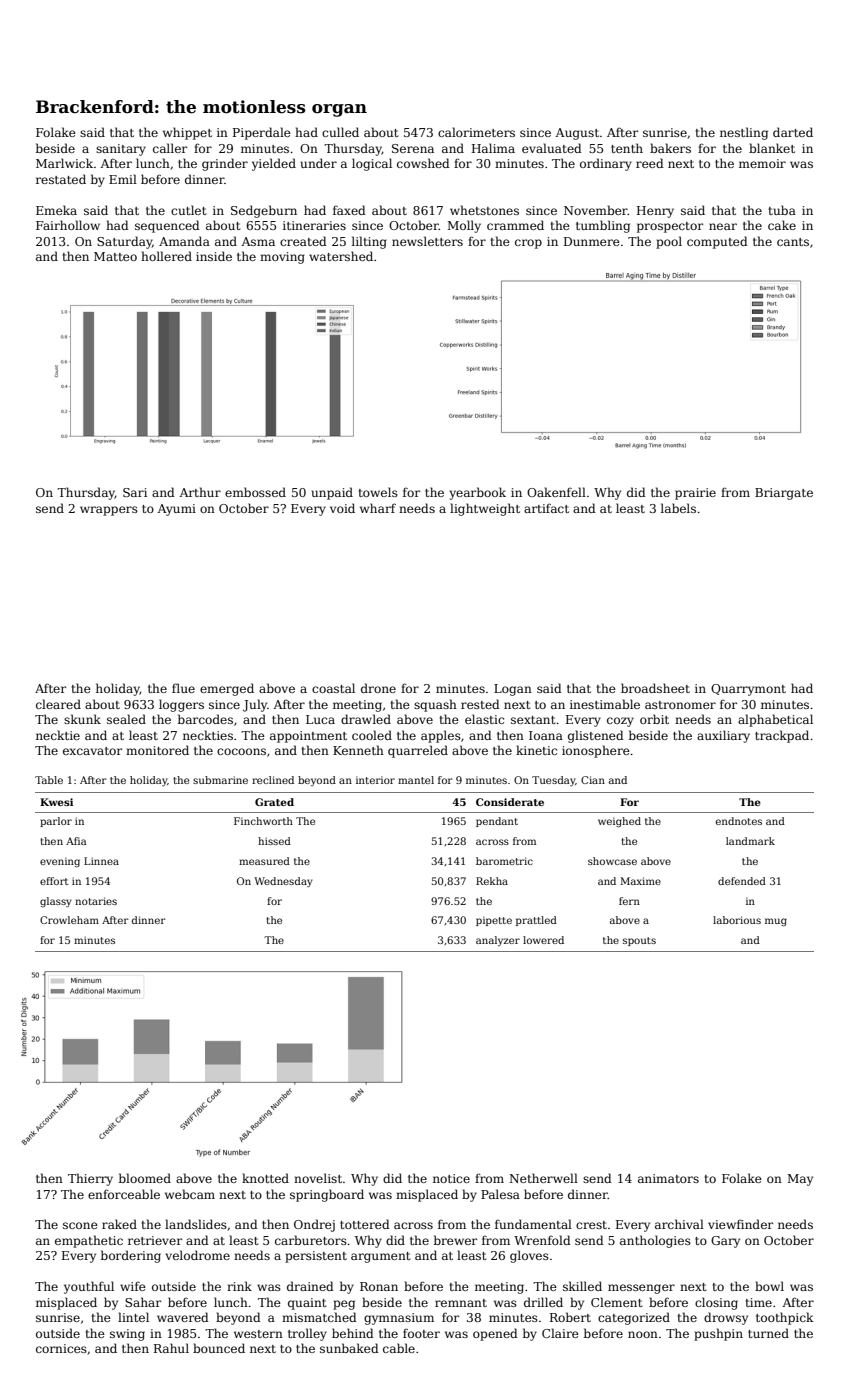  I want to click on whippet, so click(187, 133).
